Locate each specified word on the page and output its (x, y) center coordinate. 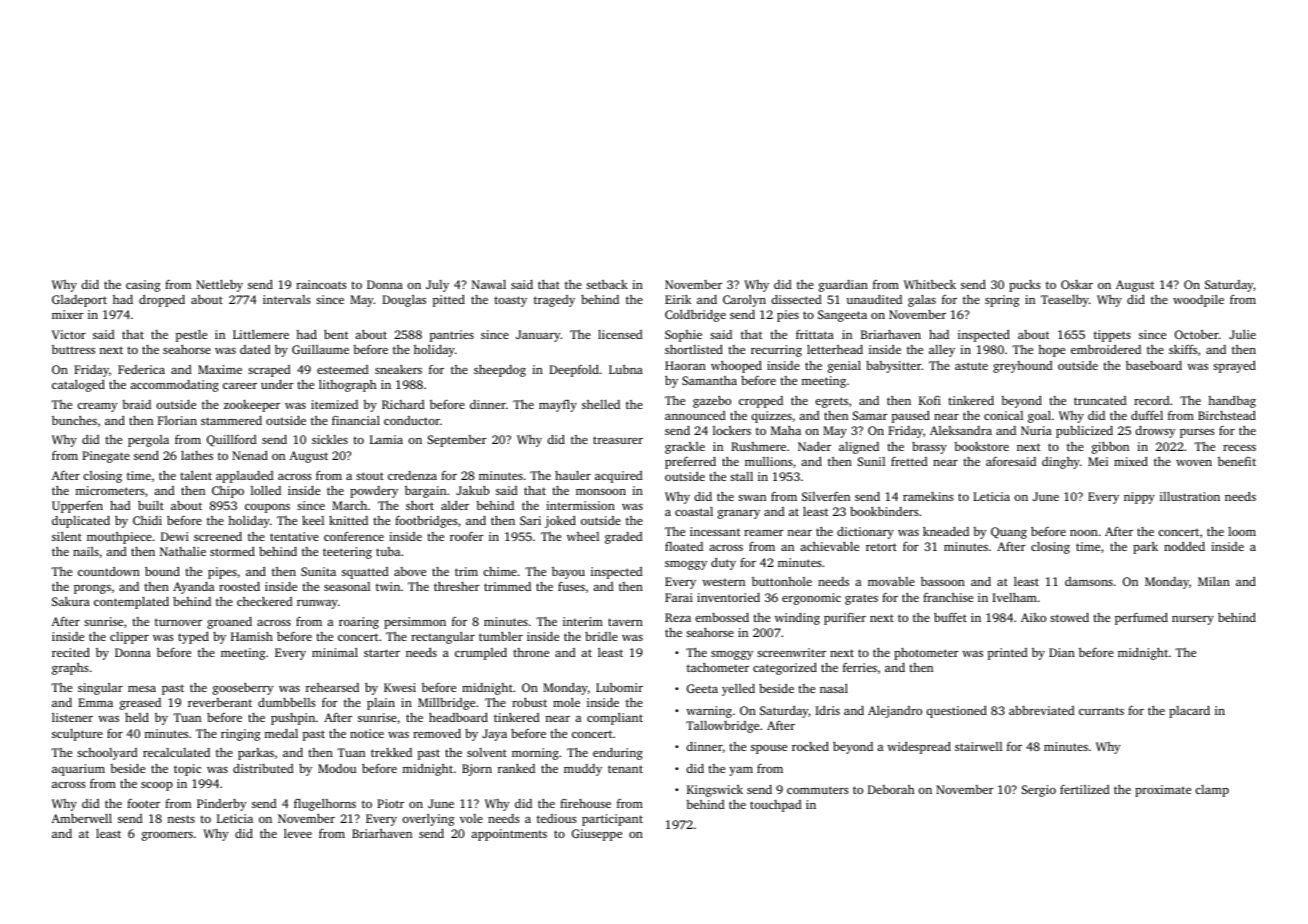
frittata (815, 334)
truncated (1100, 400)
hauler (573, 475)
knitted (348, 520)
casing (143, 286)
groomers (167, 836)
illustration (1190, 496)
